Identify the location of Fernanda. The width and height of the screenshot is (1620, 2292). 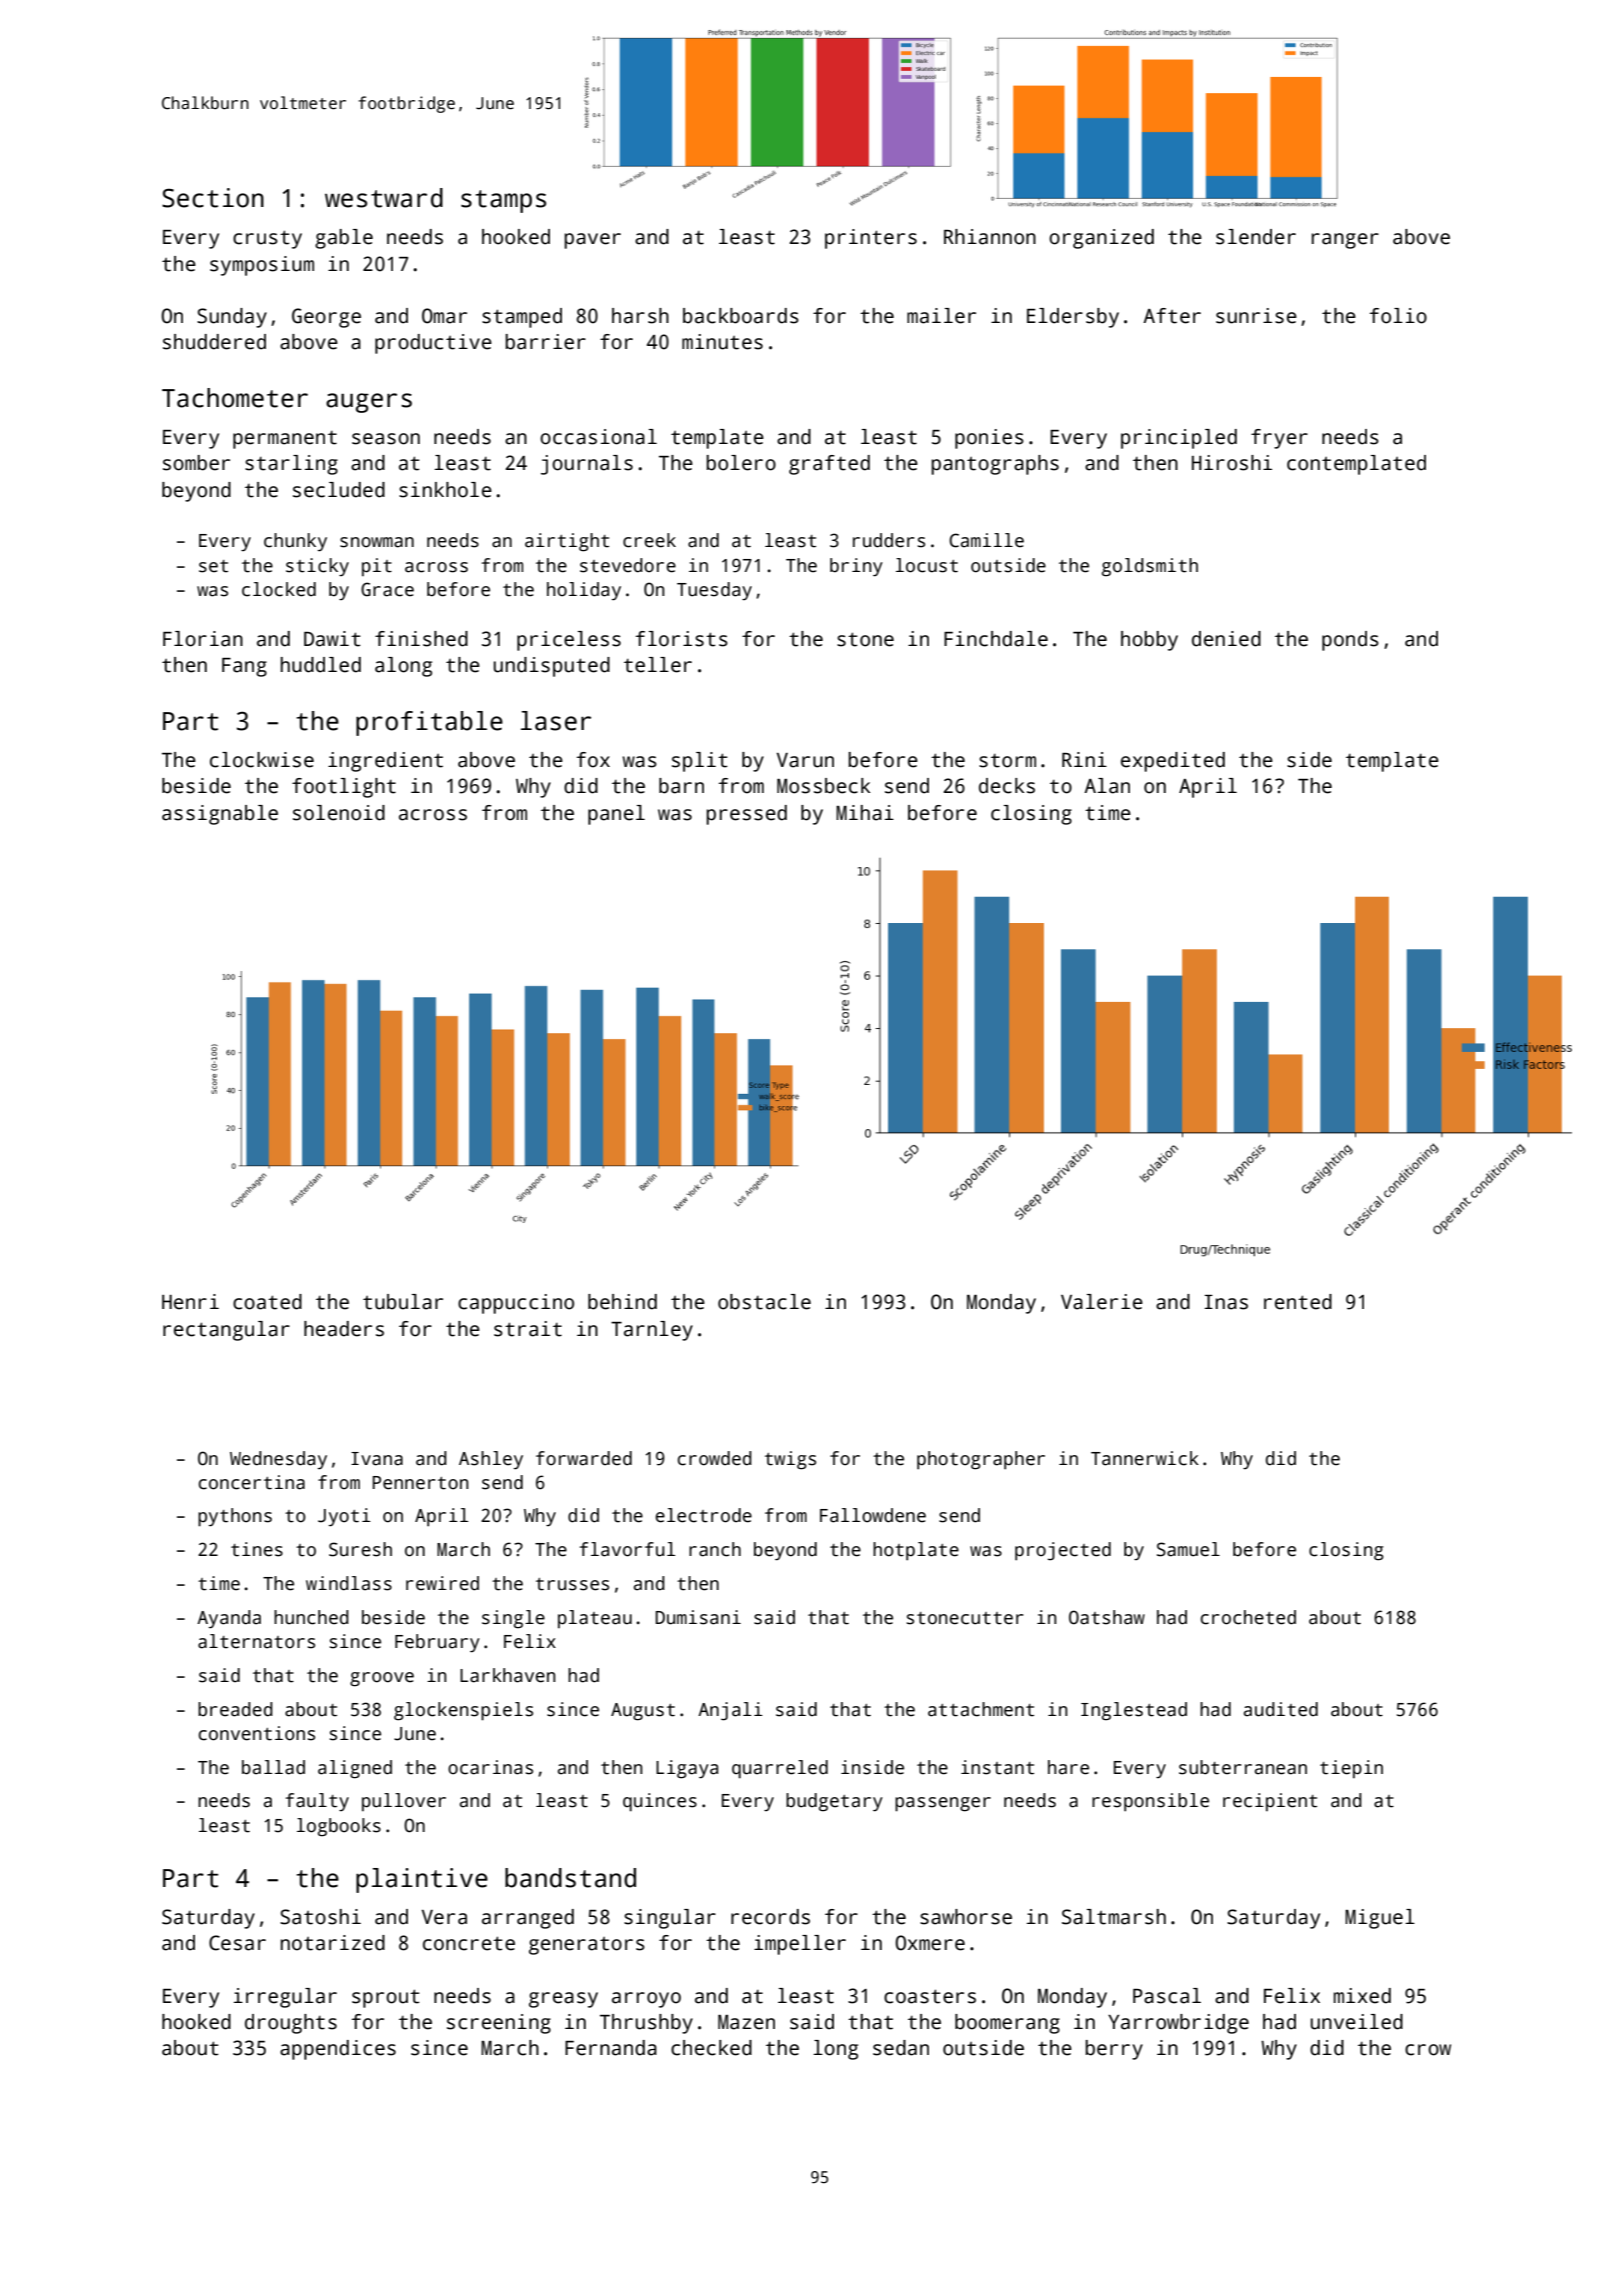
(611, 2048).
